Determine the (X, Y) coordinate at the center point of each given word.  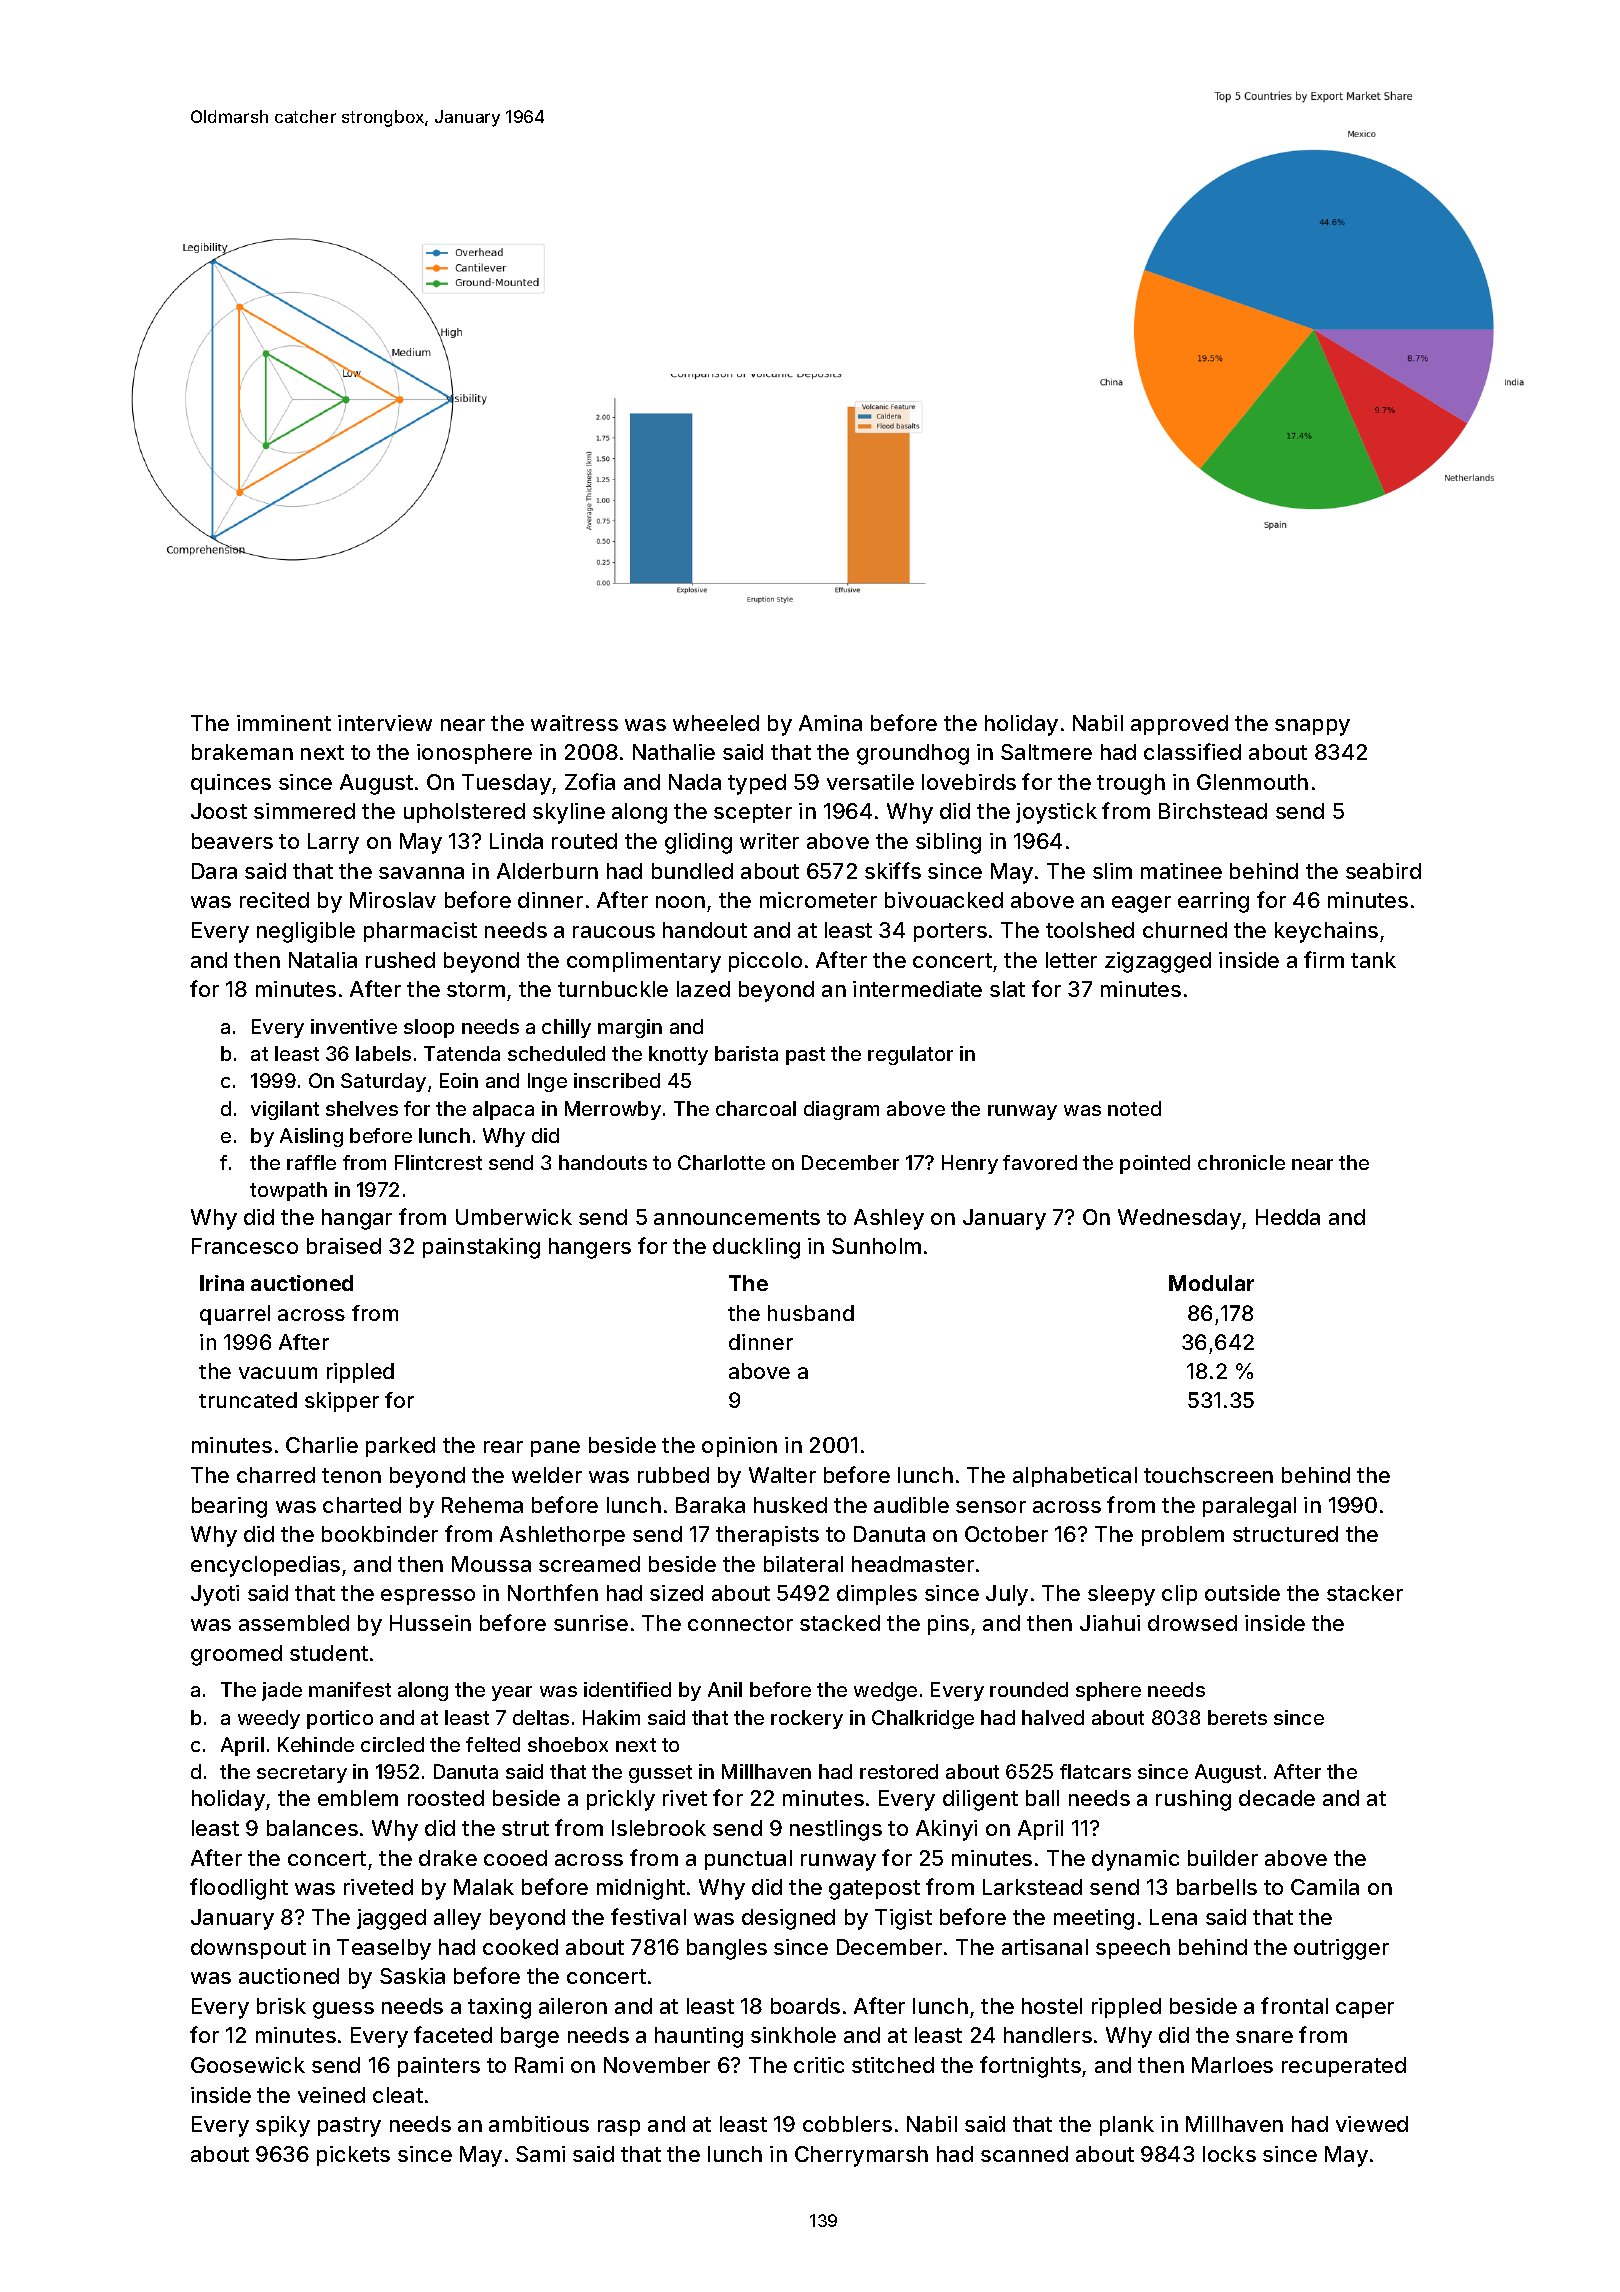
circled (392, 1744)
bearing (229, 1507)
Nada (695, 782)
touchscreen (1208, 1475)
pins (948, 1625)
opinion (739, 1447)
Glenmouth (1252, 782)
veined (331, 2095)
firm (1324, 959)
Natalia (323, 960)
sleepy (1121, 1595)
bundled (692, 871)
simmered (304, 811)
